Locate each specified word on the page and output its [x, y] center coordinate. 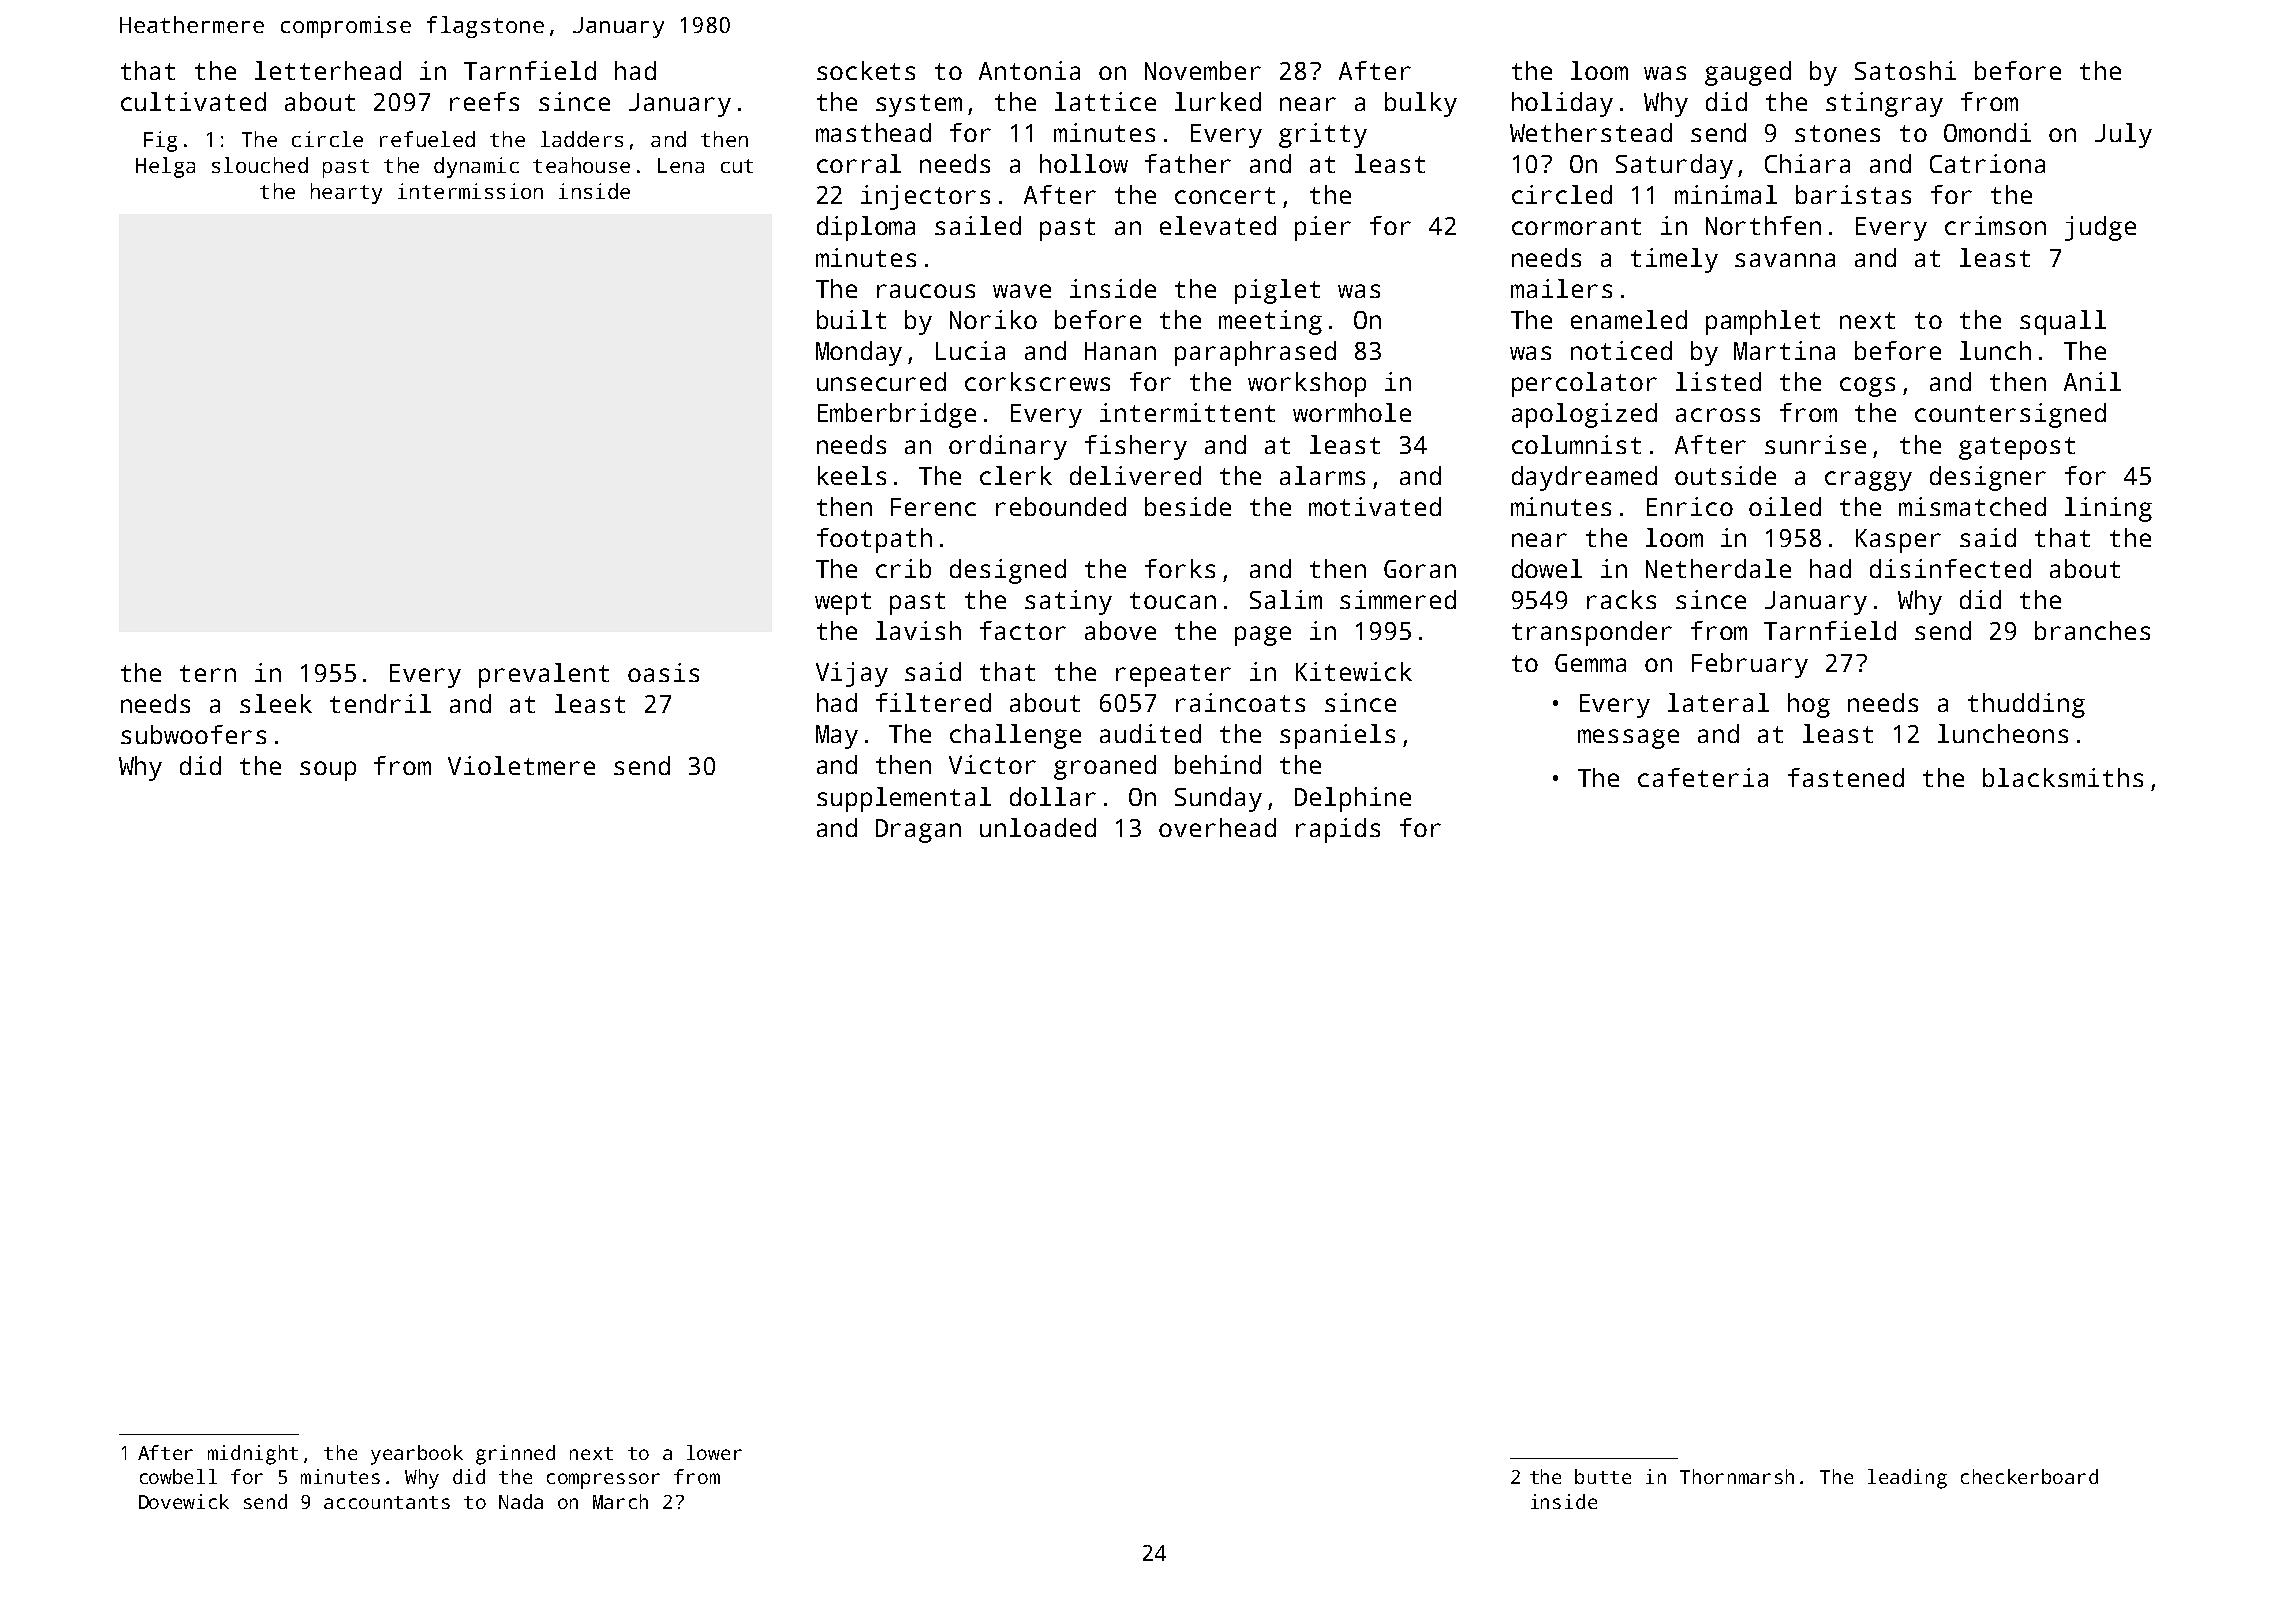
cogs [1867, 387]
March [620, 1501]
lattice [1105, 101]
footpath [874, 540]
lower [714, 1452]
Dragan [918, 831]
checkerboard [2029, 1476]
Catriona [1987, 163]
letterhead [328, 70]
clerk [1016, 475]
